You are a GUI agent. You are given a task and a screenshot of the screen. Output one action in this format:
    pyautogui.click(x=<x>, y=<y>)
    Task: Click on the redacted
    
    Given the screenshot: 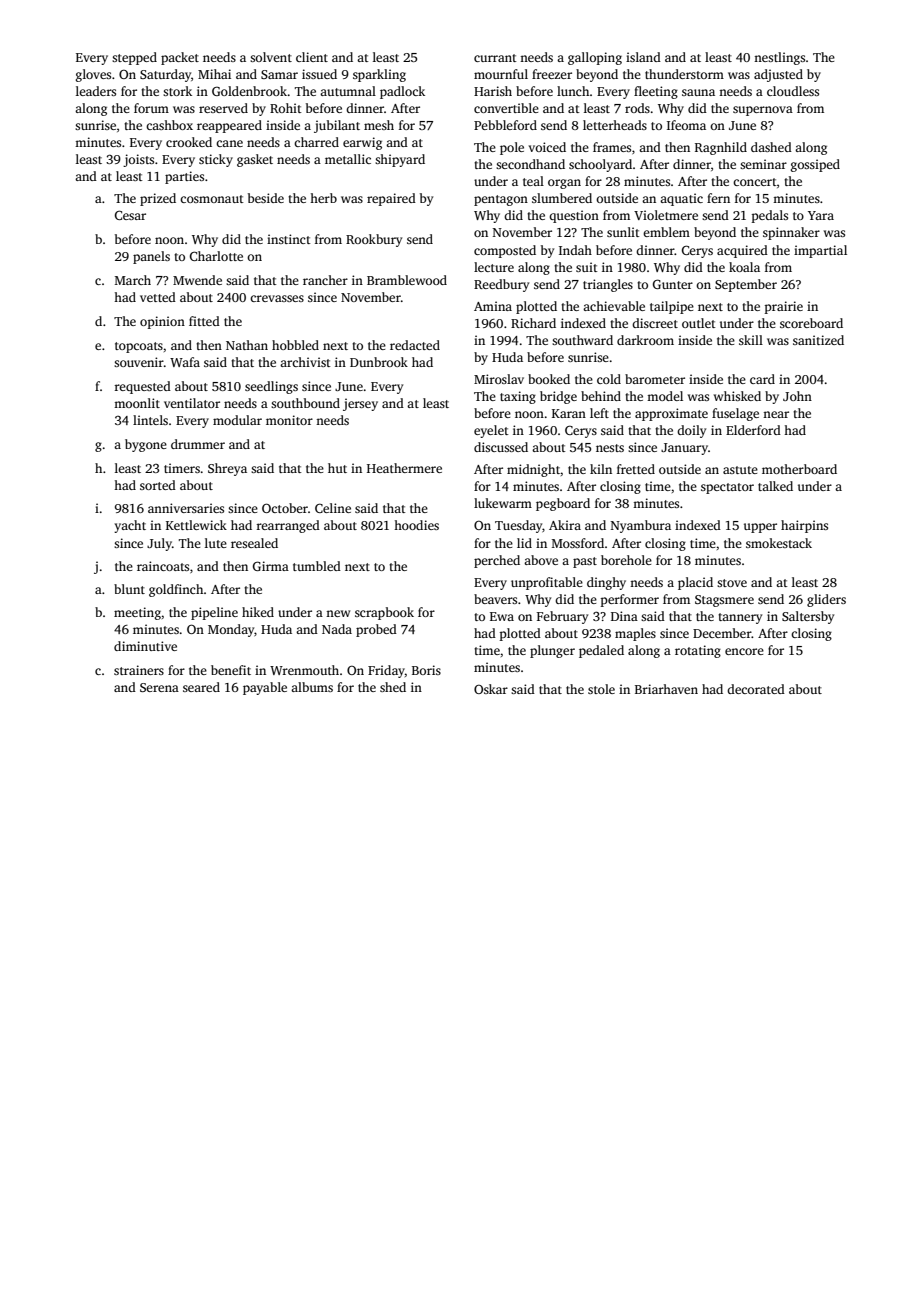 What is the action you would take?
    pyautogui.click(x=415, y=345)
